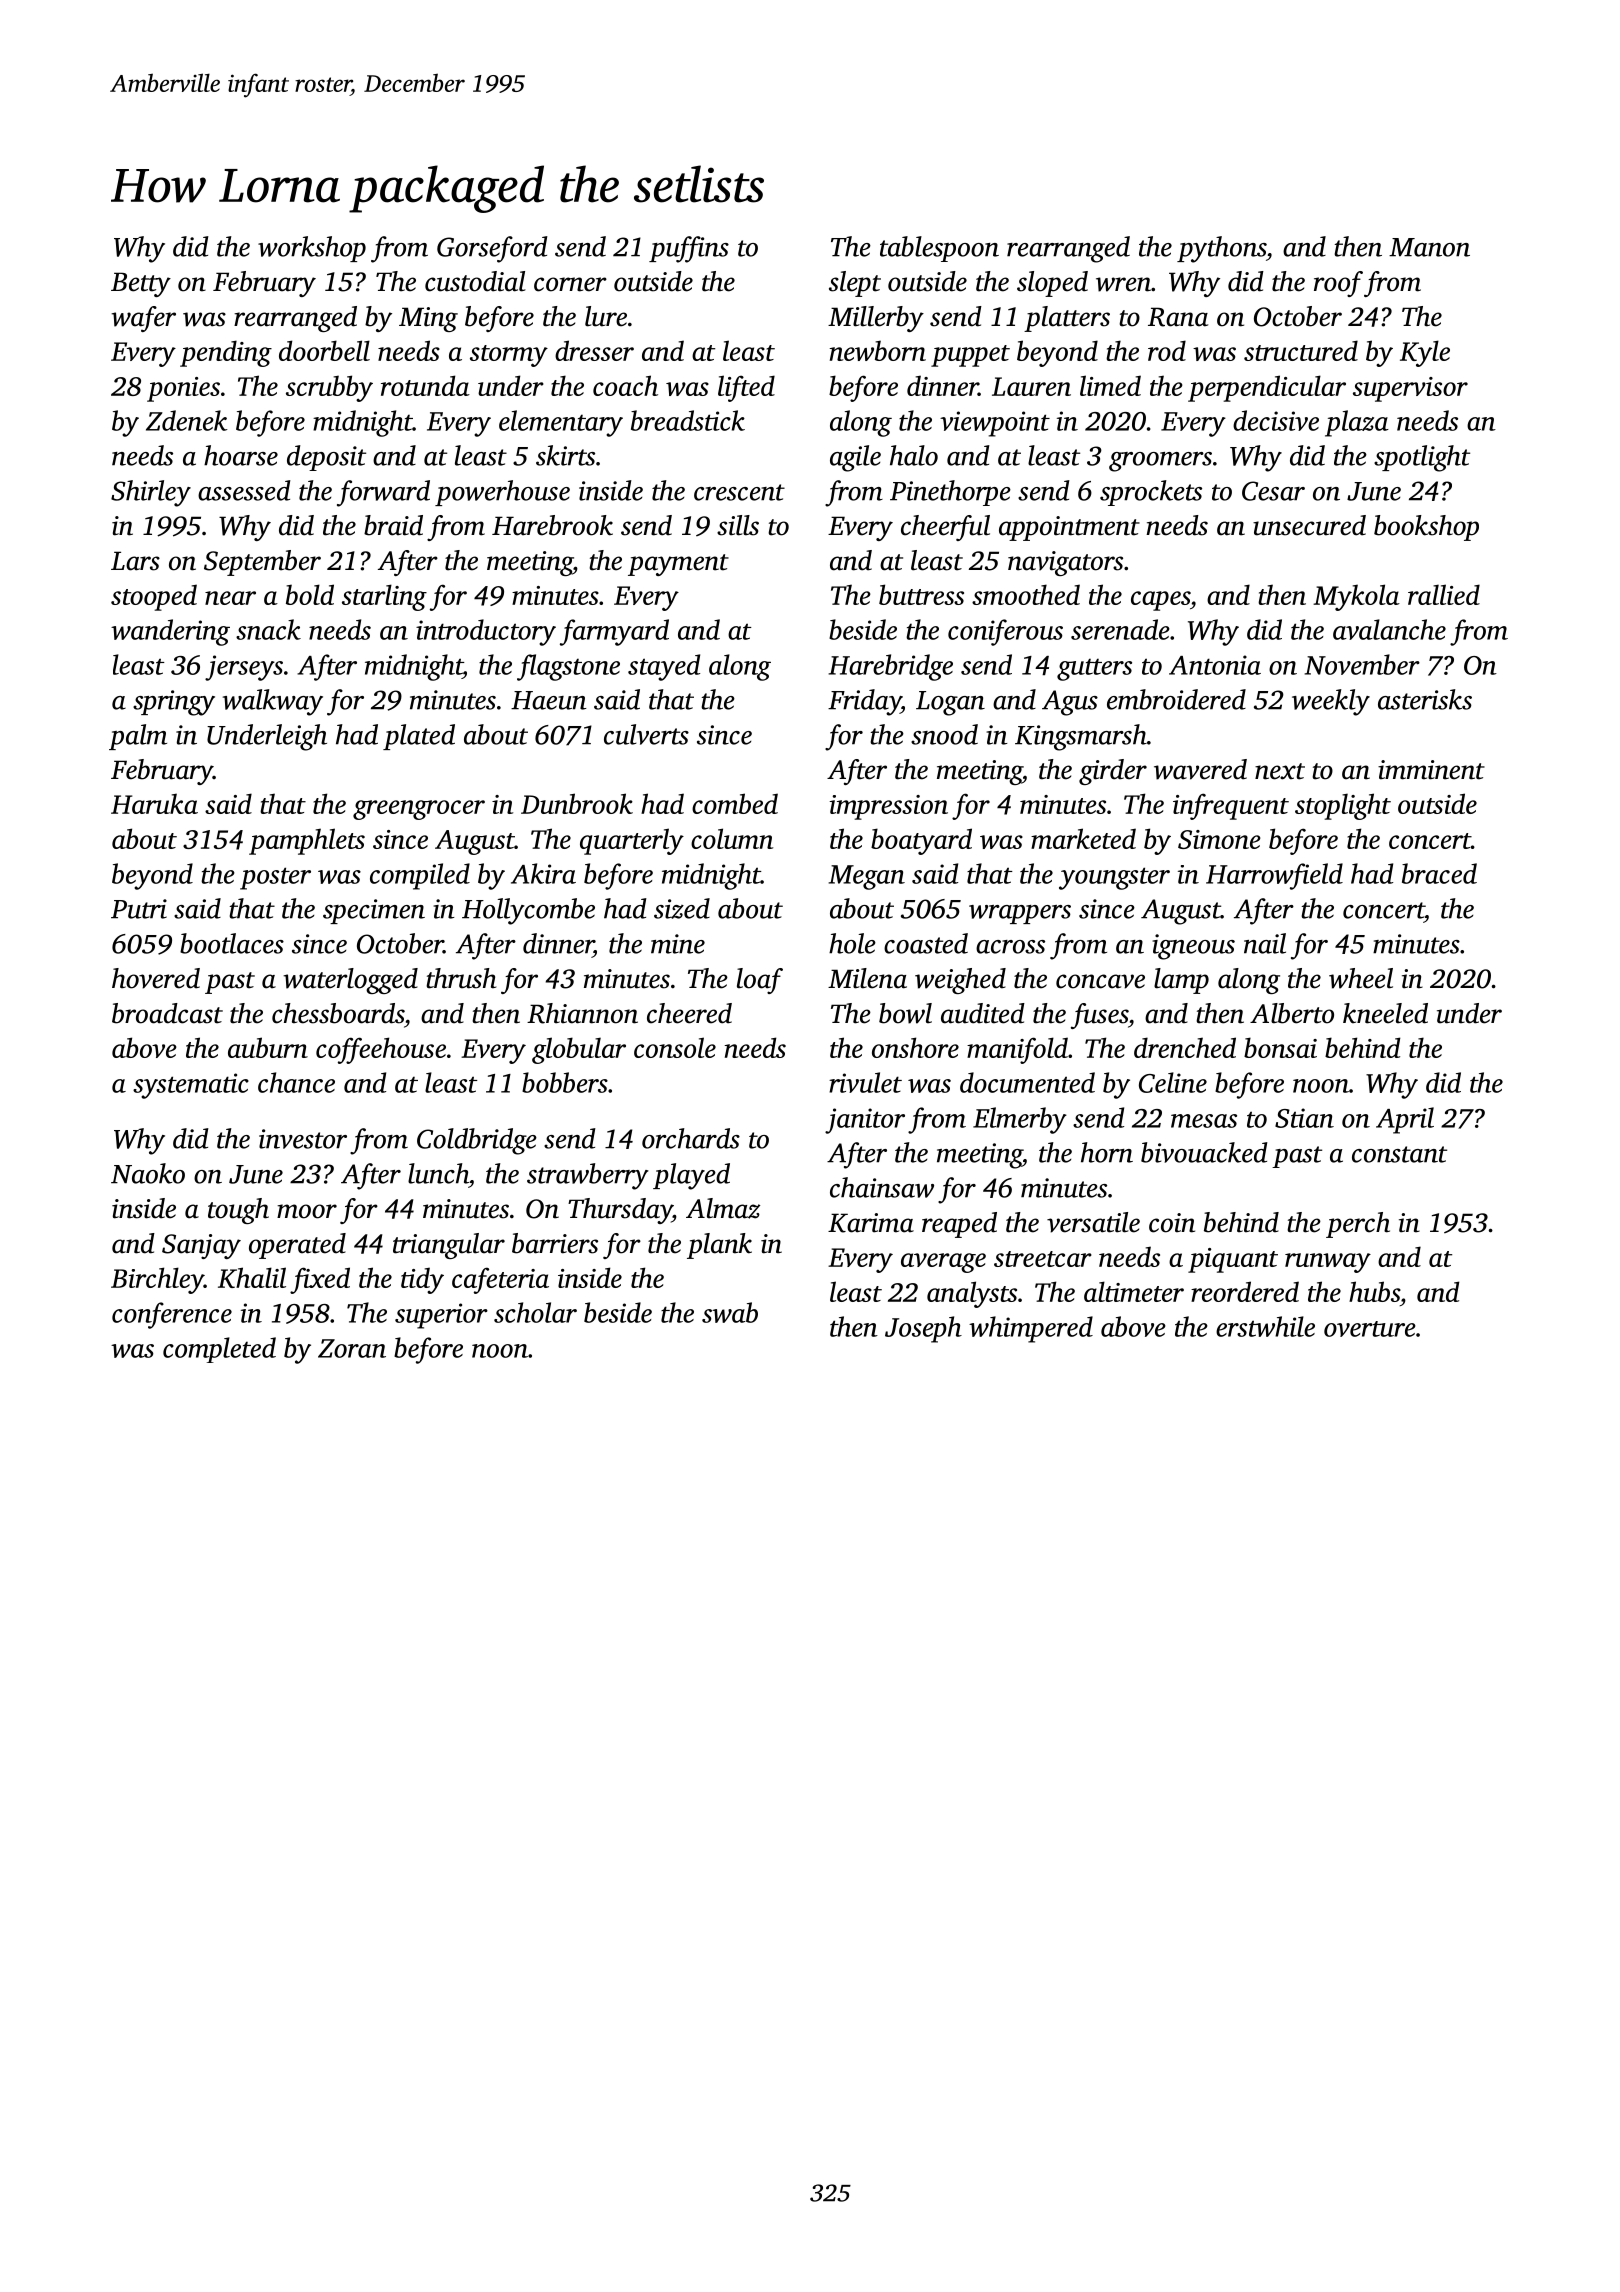  I want to click on April, so click(1405, 1120).
